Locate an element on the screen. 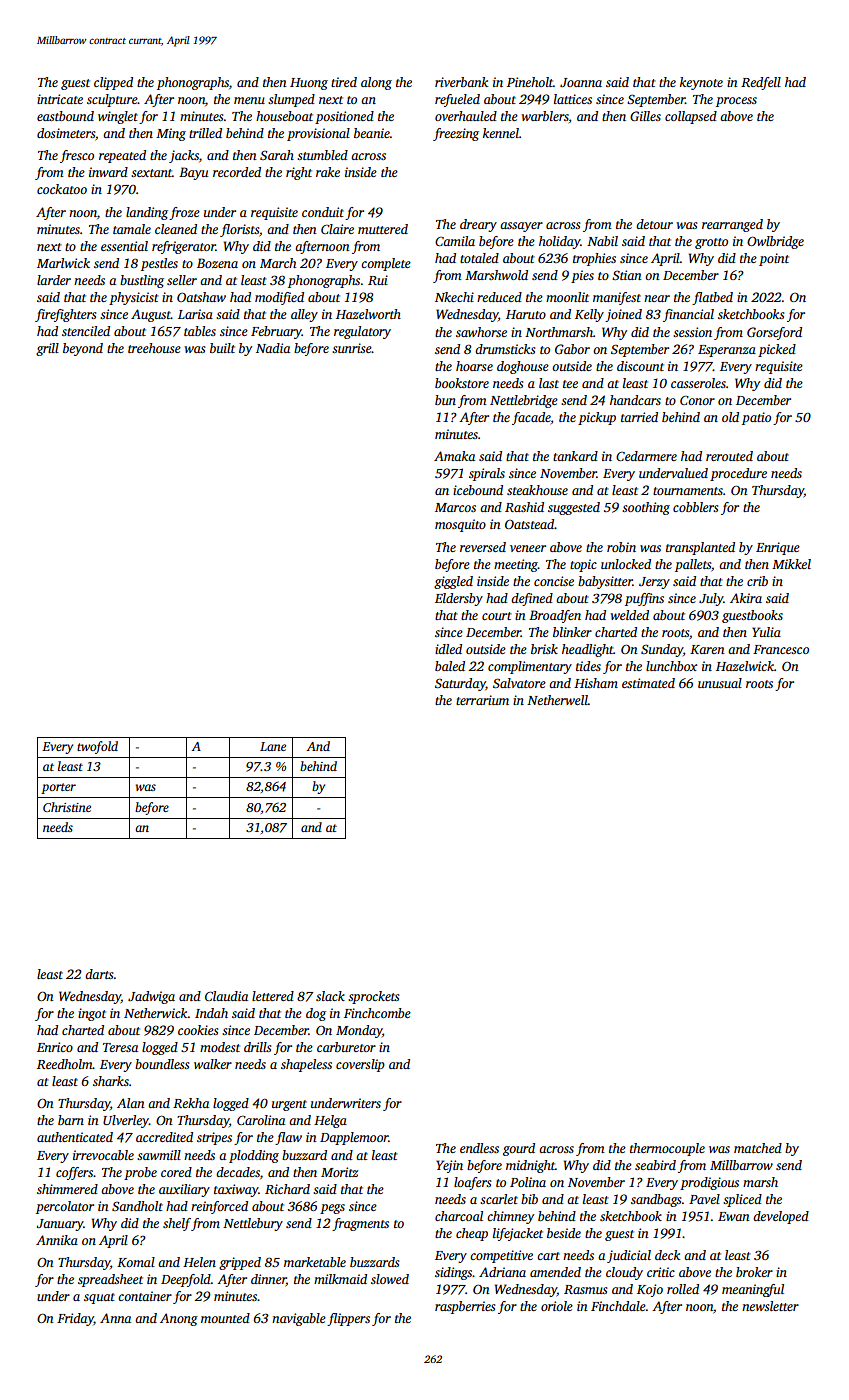  sprockets is located at coordinates (373, 997).
